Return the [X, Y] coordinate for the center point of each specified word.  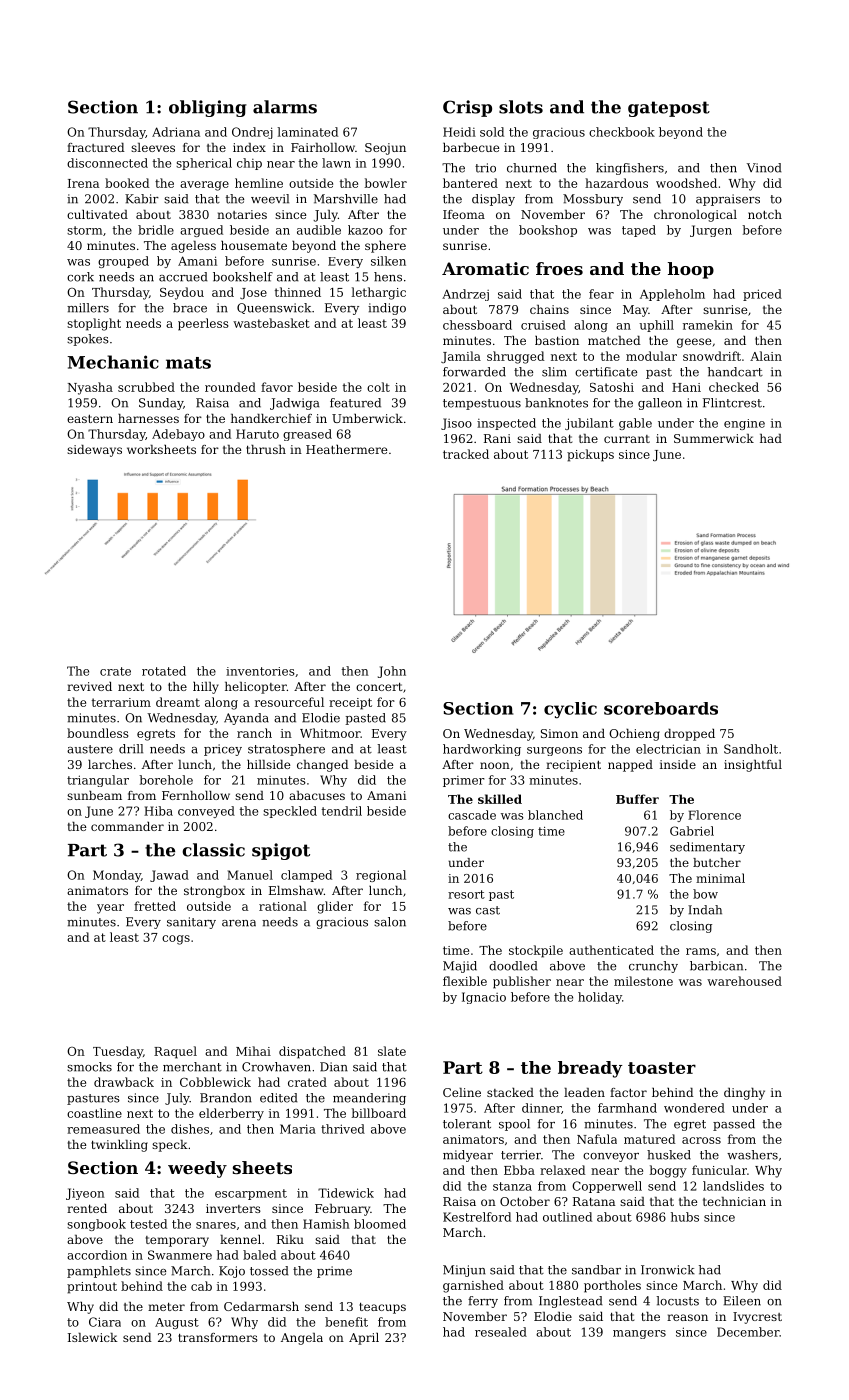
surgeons [554, 751]
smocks [89, 1067]
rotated [164, 671]
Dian [334, 1067]
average [204, 186]
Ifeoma [464, 214]
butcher [717, 862]
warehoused [744, 981]
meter [166, 1307]
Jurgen [711, 231]
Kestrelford [477, 1217]
